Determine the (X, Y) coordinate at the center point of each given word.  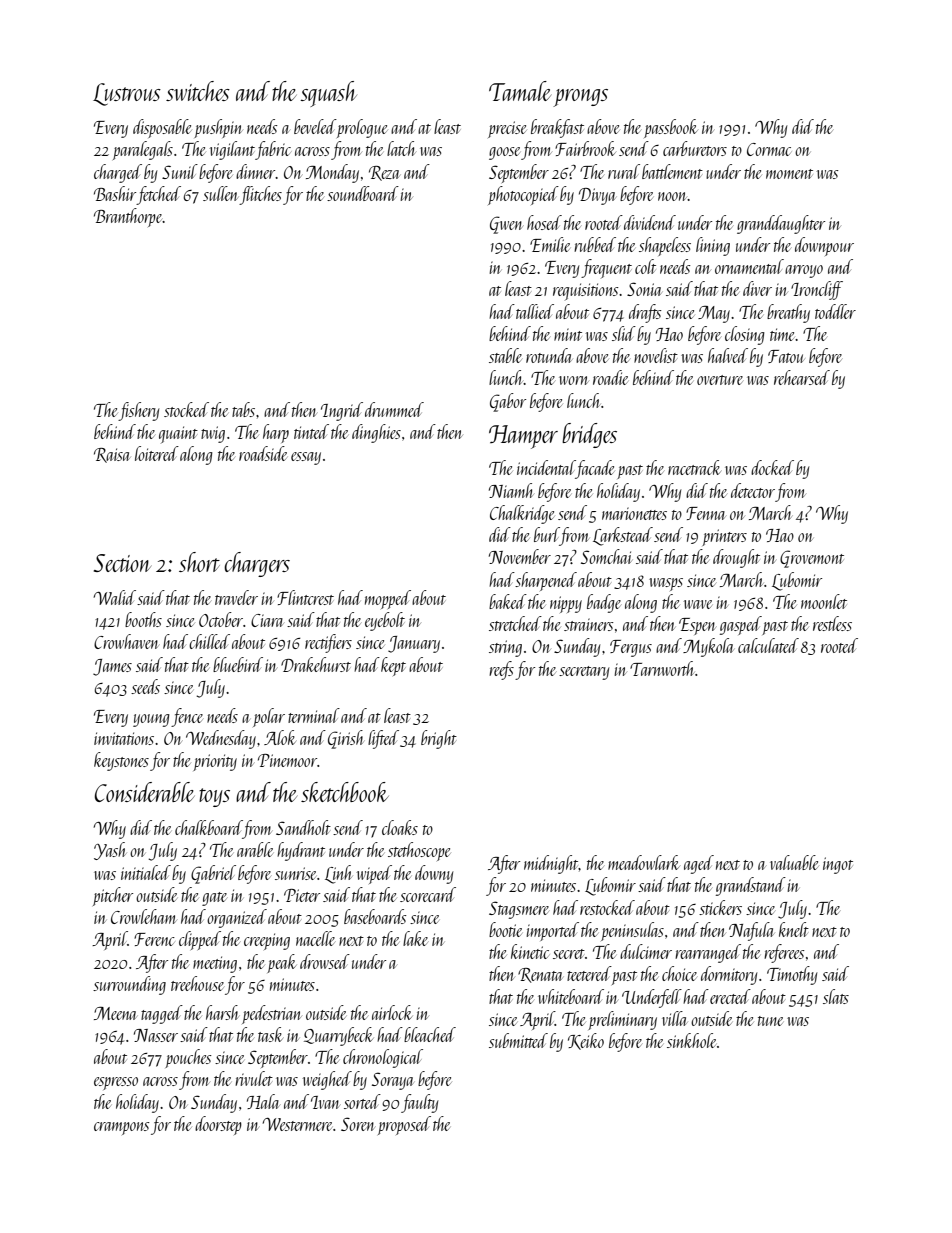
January (414, 644)
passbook (671, 128)
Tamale (520, 91)
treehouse (197, 983)
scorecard (428, 894)
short (199, 562)
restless (832, 623)
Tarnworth (662, 668)
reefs (501, 670)
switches (198, 91)
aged (699, 864)
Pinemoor (287, 760)
